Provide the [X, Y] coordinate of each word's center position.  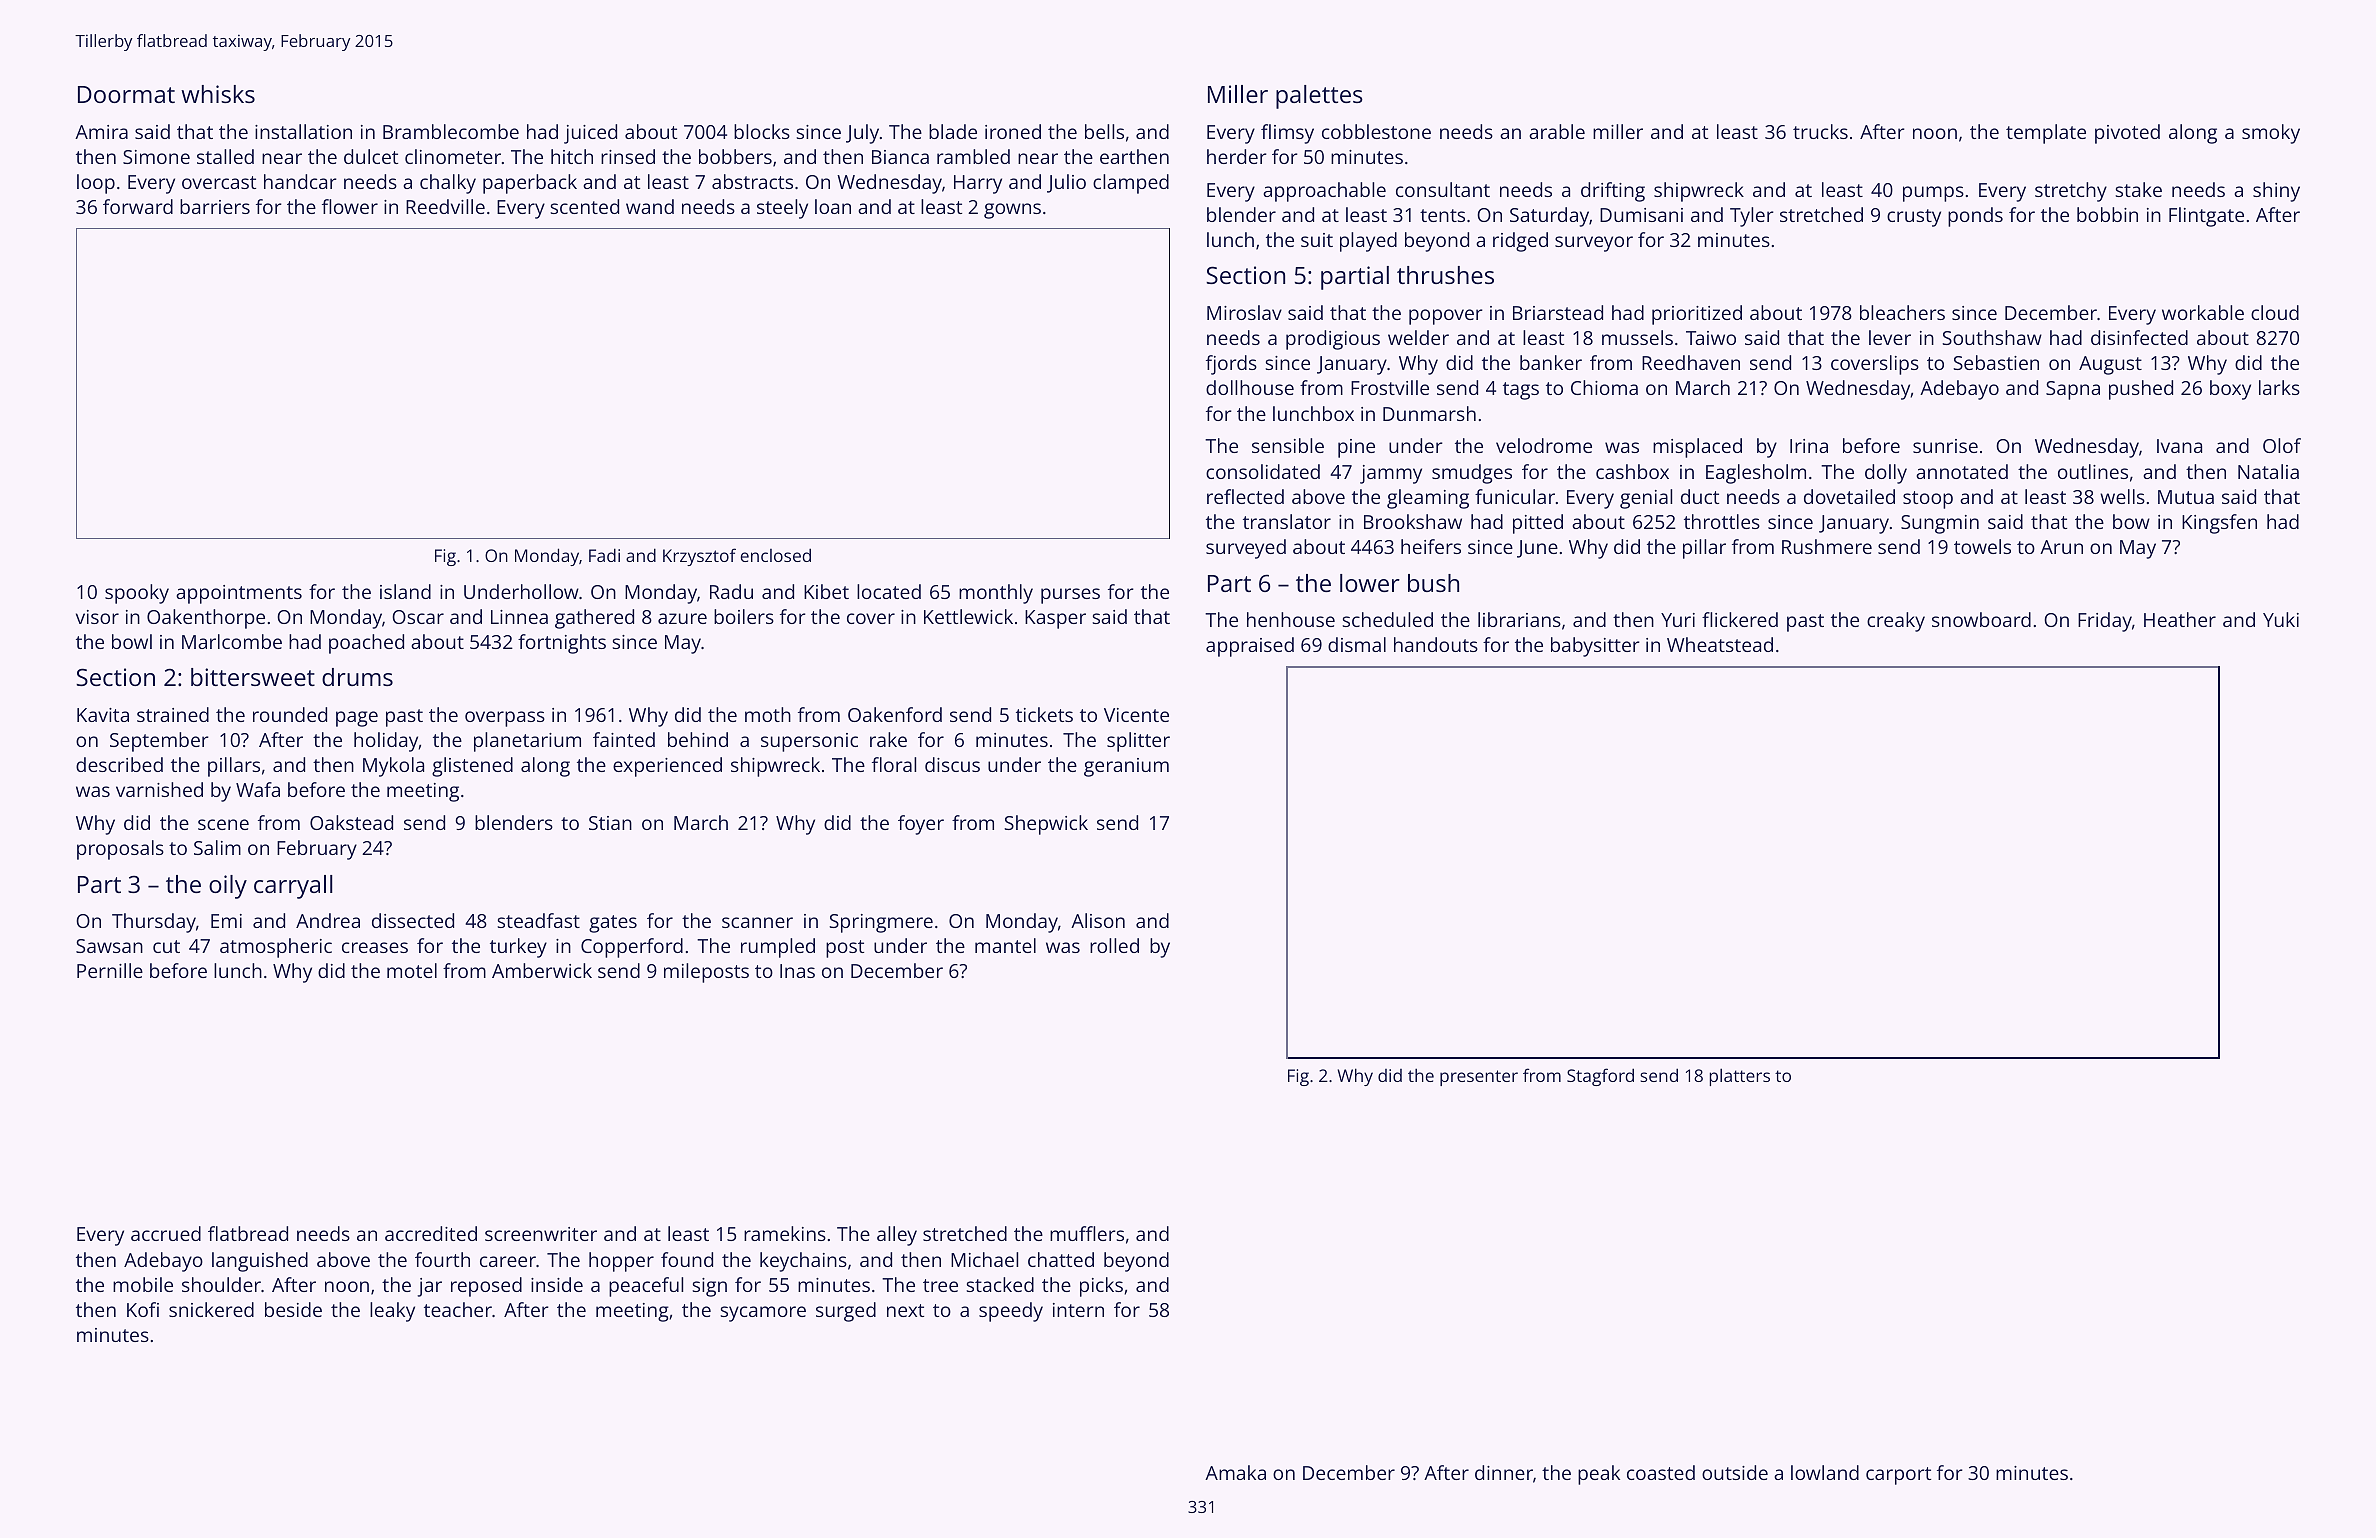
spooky [137, 594]
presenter [1479, 1078]
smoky [2271, 134]
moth [768, 714]
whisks [218, 94]
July [862, 134]
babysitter [1595, 647]
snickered [211, 1309]
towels [1982, 546]
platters [1739, 1077]
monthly [996, 594]
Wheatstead [1720, 644]
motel [412, 970]
